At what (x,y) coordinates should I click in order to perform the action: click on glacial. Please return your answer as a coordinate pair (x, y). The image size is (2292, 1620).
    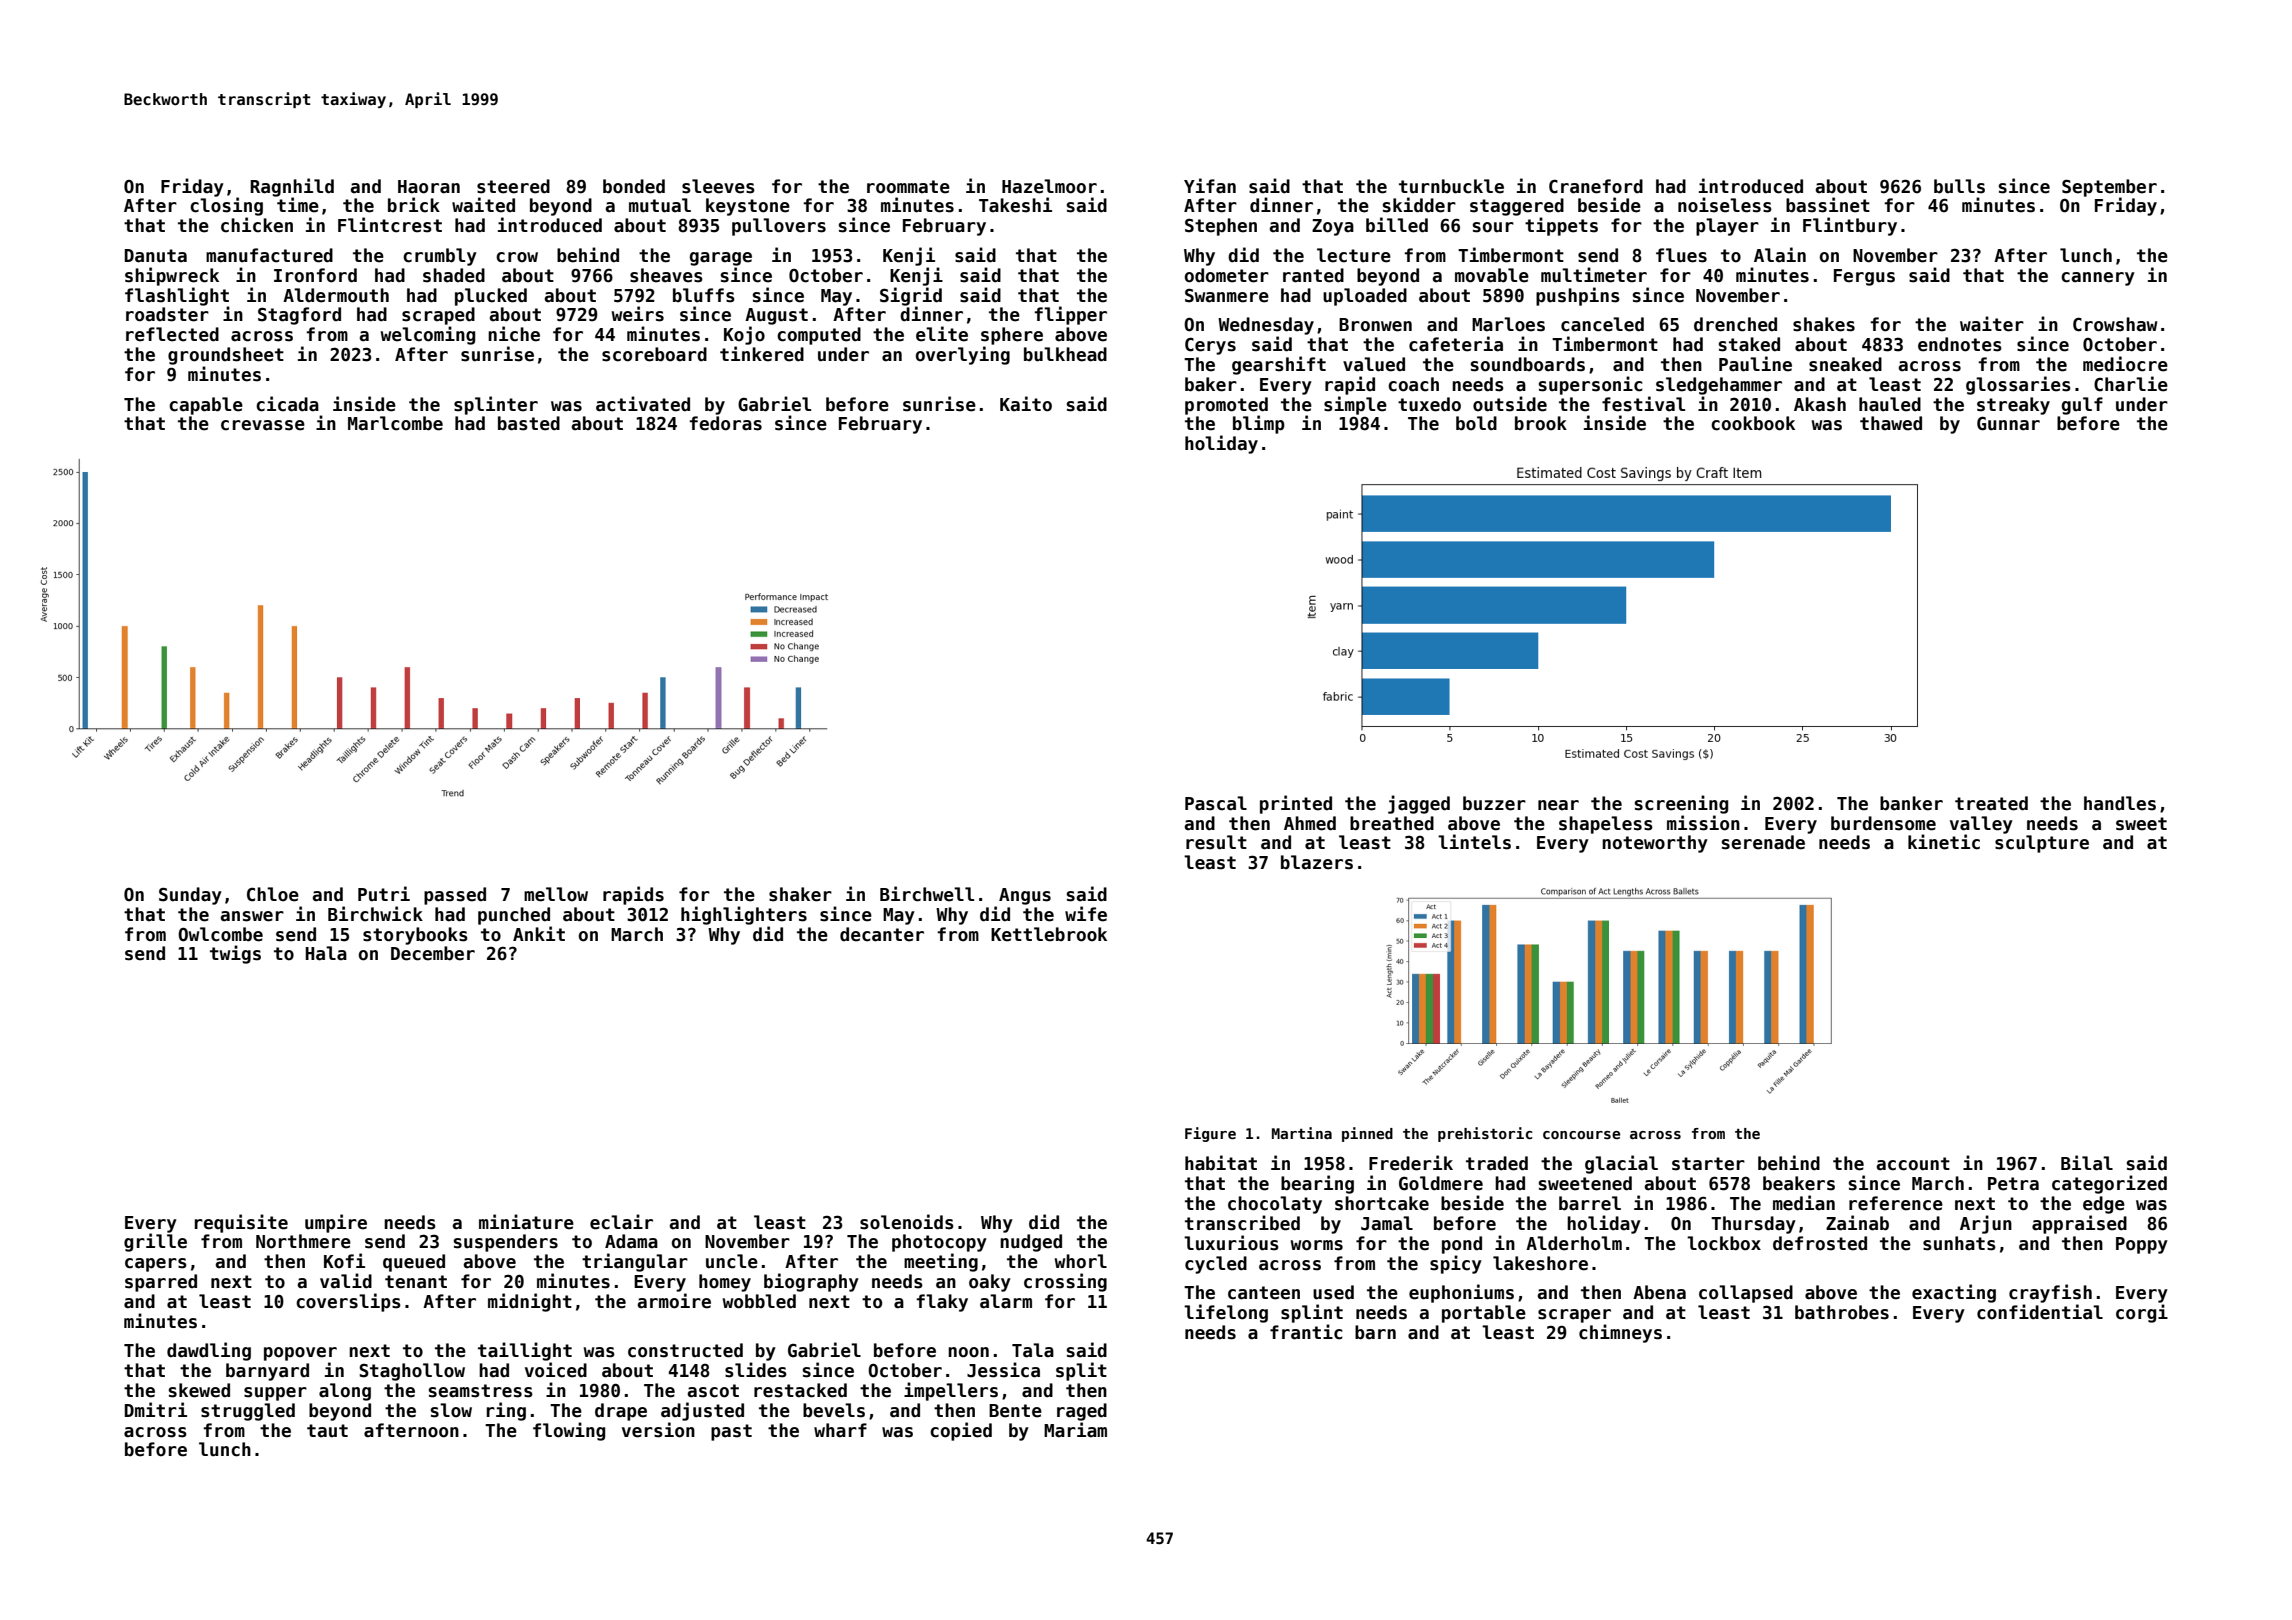
    Looking at the image, I should click on (1621, 1164).
